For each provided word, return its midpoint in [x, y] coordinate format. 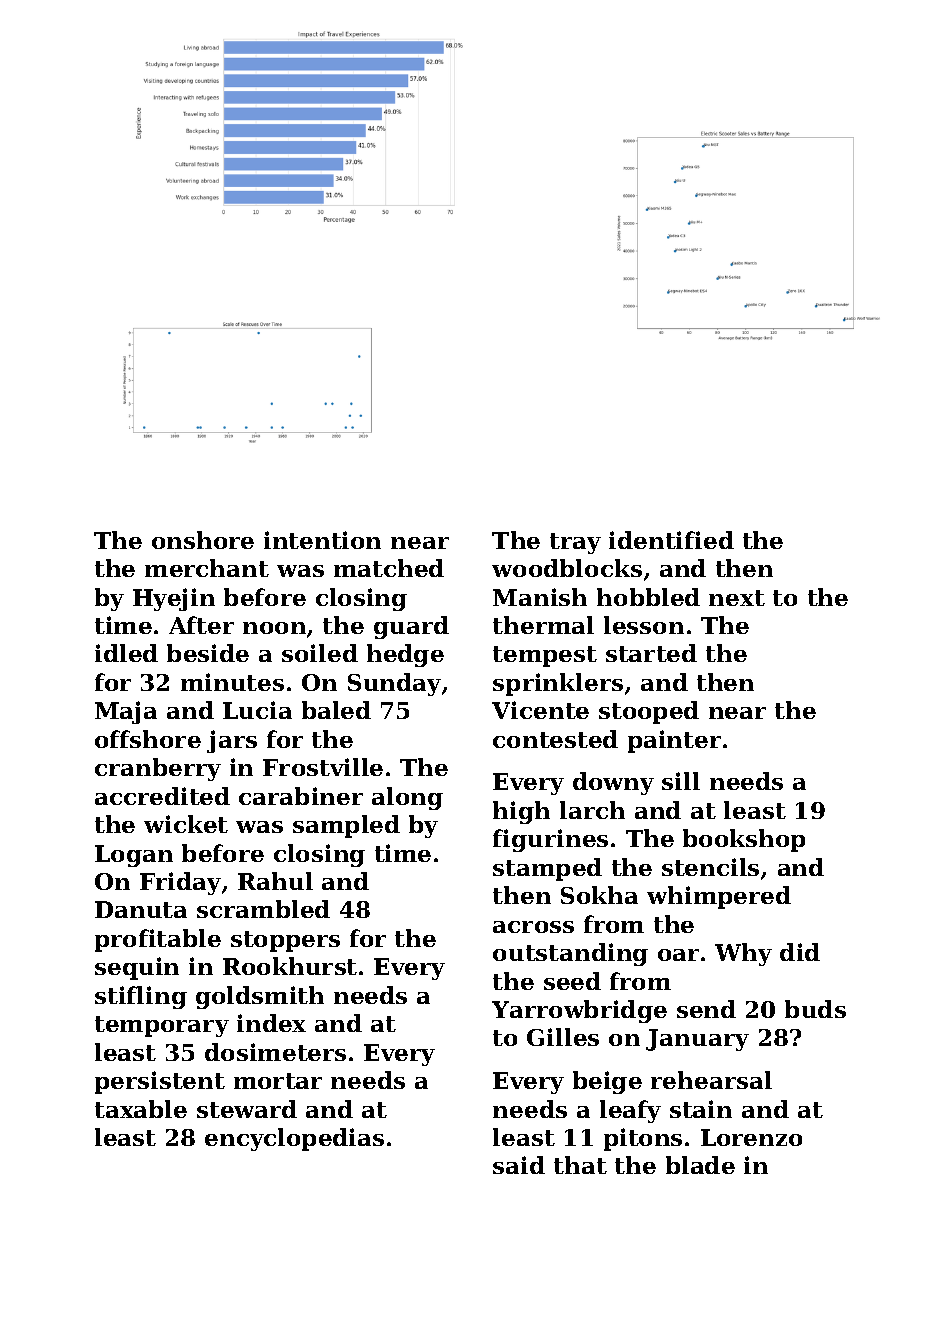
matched [389, 568]
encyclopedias [294, 1139]
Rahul [275, 881]
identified [671, 540]
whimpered [719, 897]
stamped [547, 869]
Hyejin [174, 599]
